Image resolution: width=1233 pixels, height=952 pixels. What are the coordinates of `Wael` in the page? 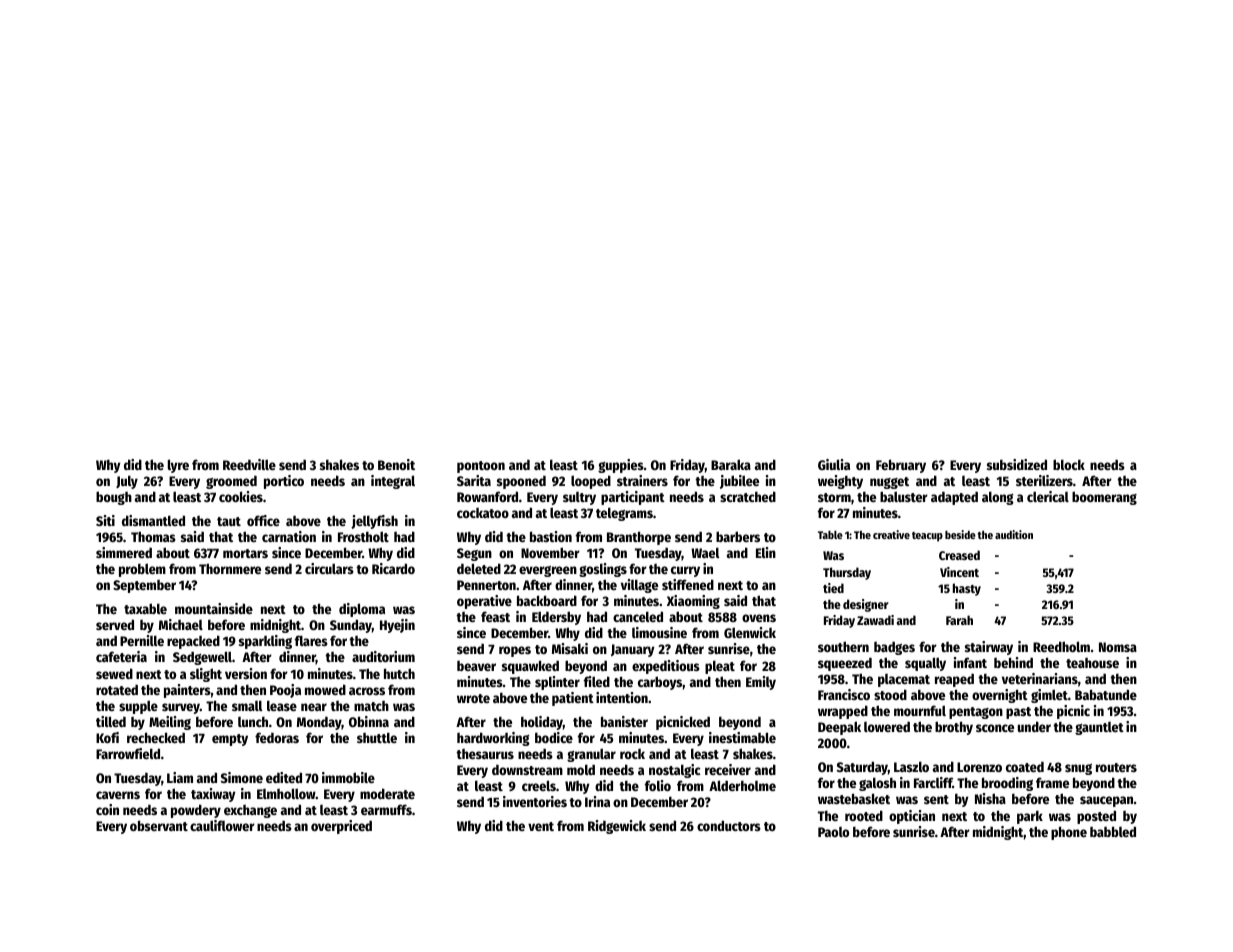 It's located at (705, 552).
